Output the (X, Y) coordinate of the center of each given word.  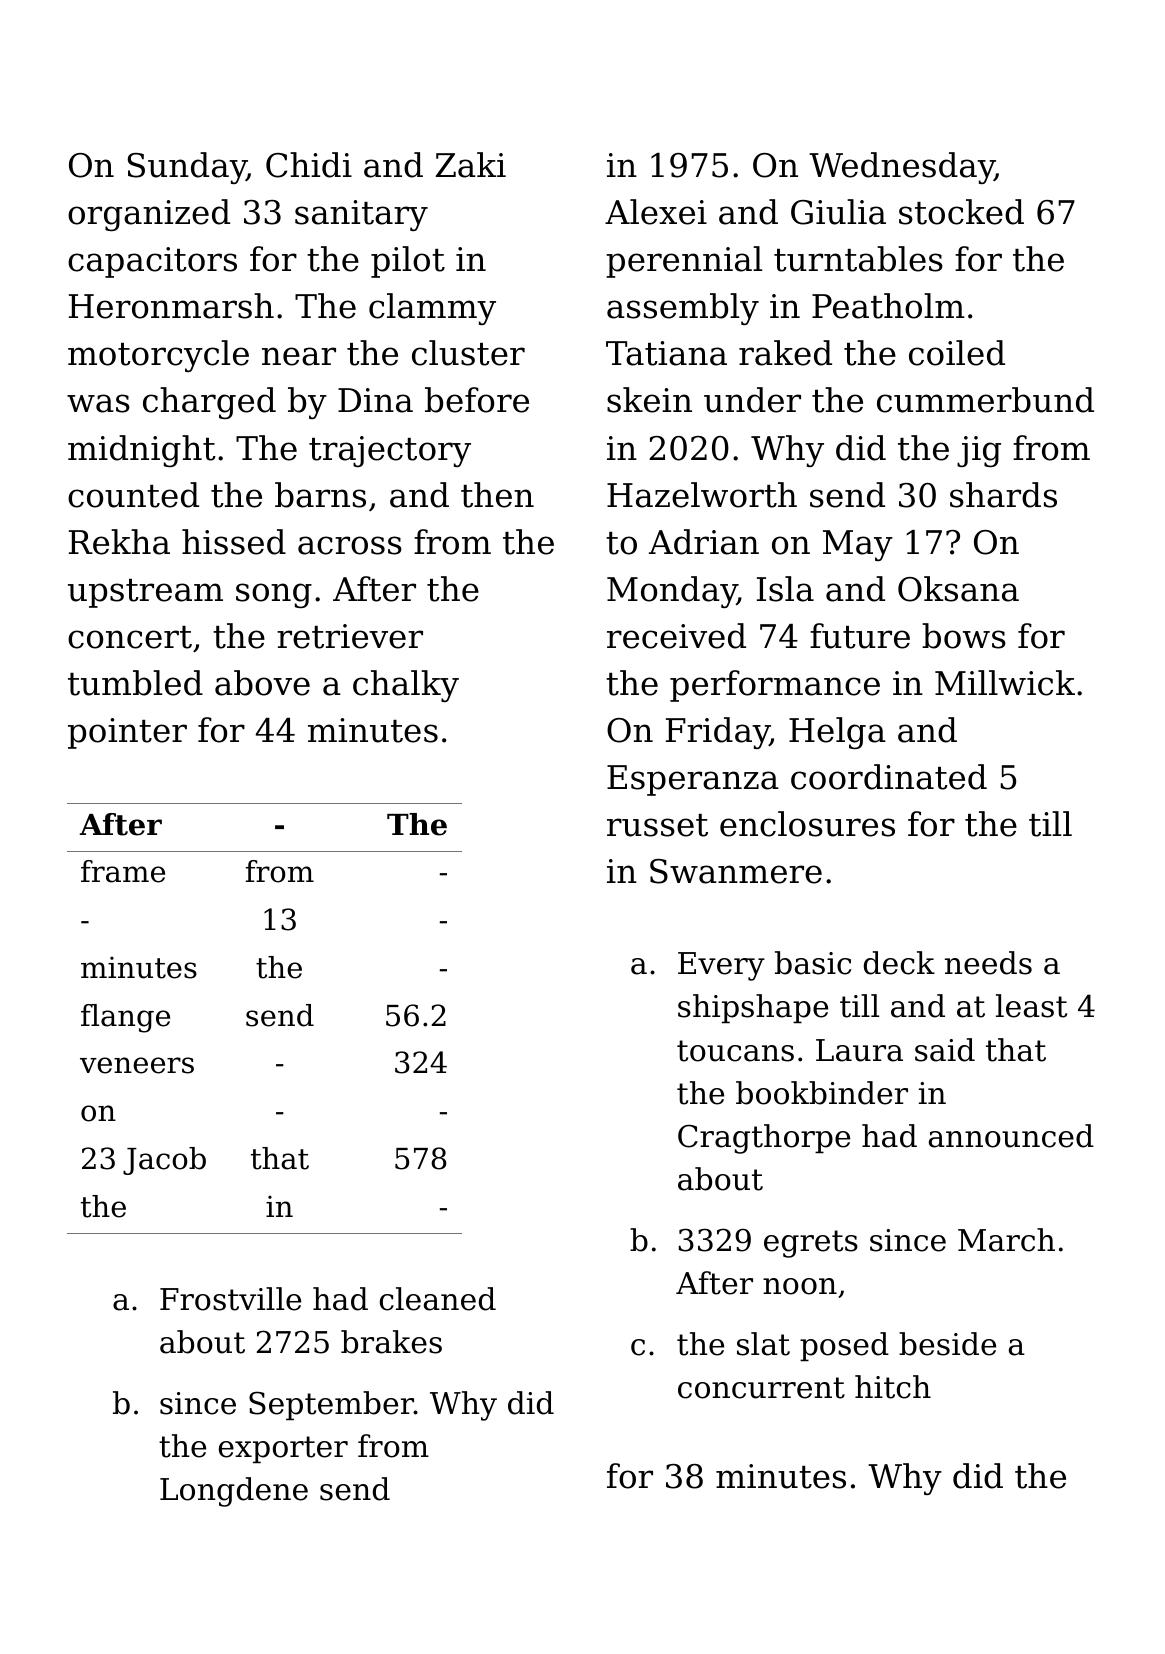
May (858, 545)
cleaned (438, 1299)
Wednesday (902, 168)
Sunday (187, 168)
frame (123, 871)
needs (988, 963)
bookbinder (822, 1093)
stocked (961, 212)
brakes (391, 1342)
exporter (283, 1449)
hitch (893, 1387)
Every (721, 966)
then (497, 495)
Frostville (230, 1299)
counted (133, 495)
